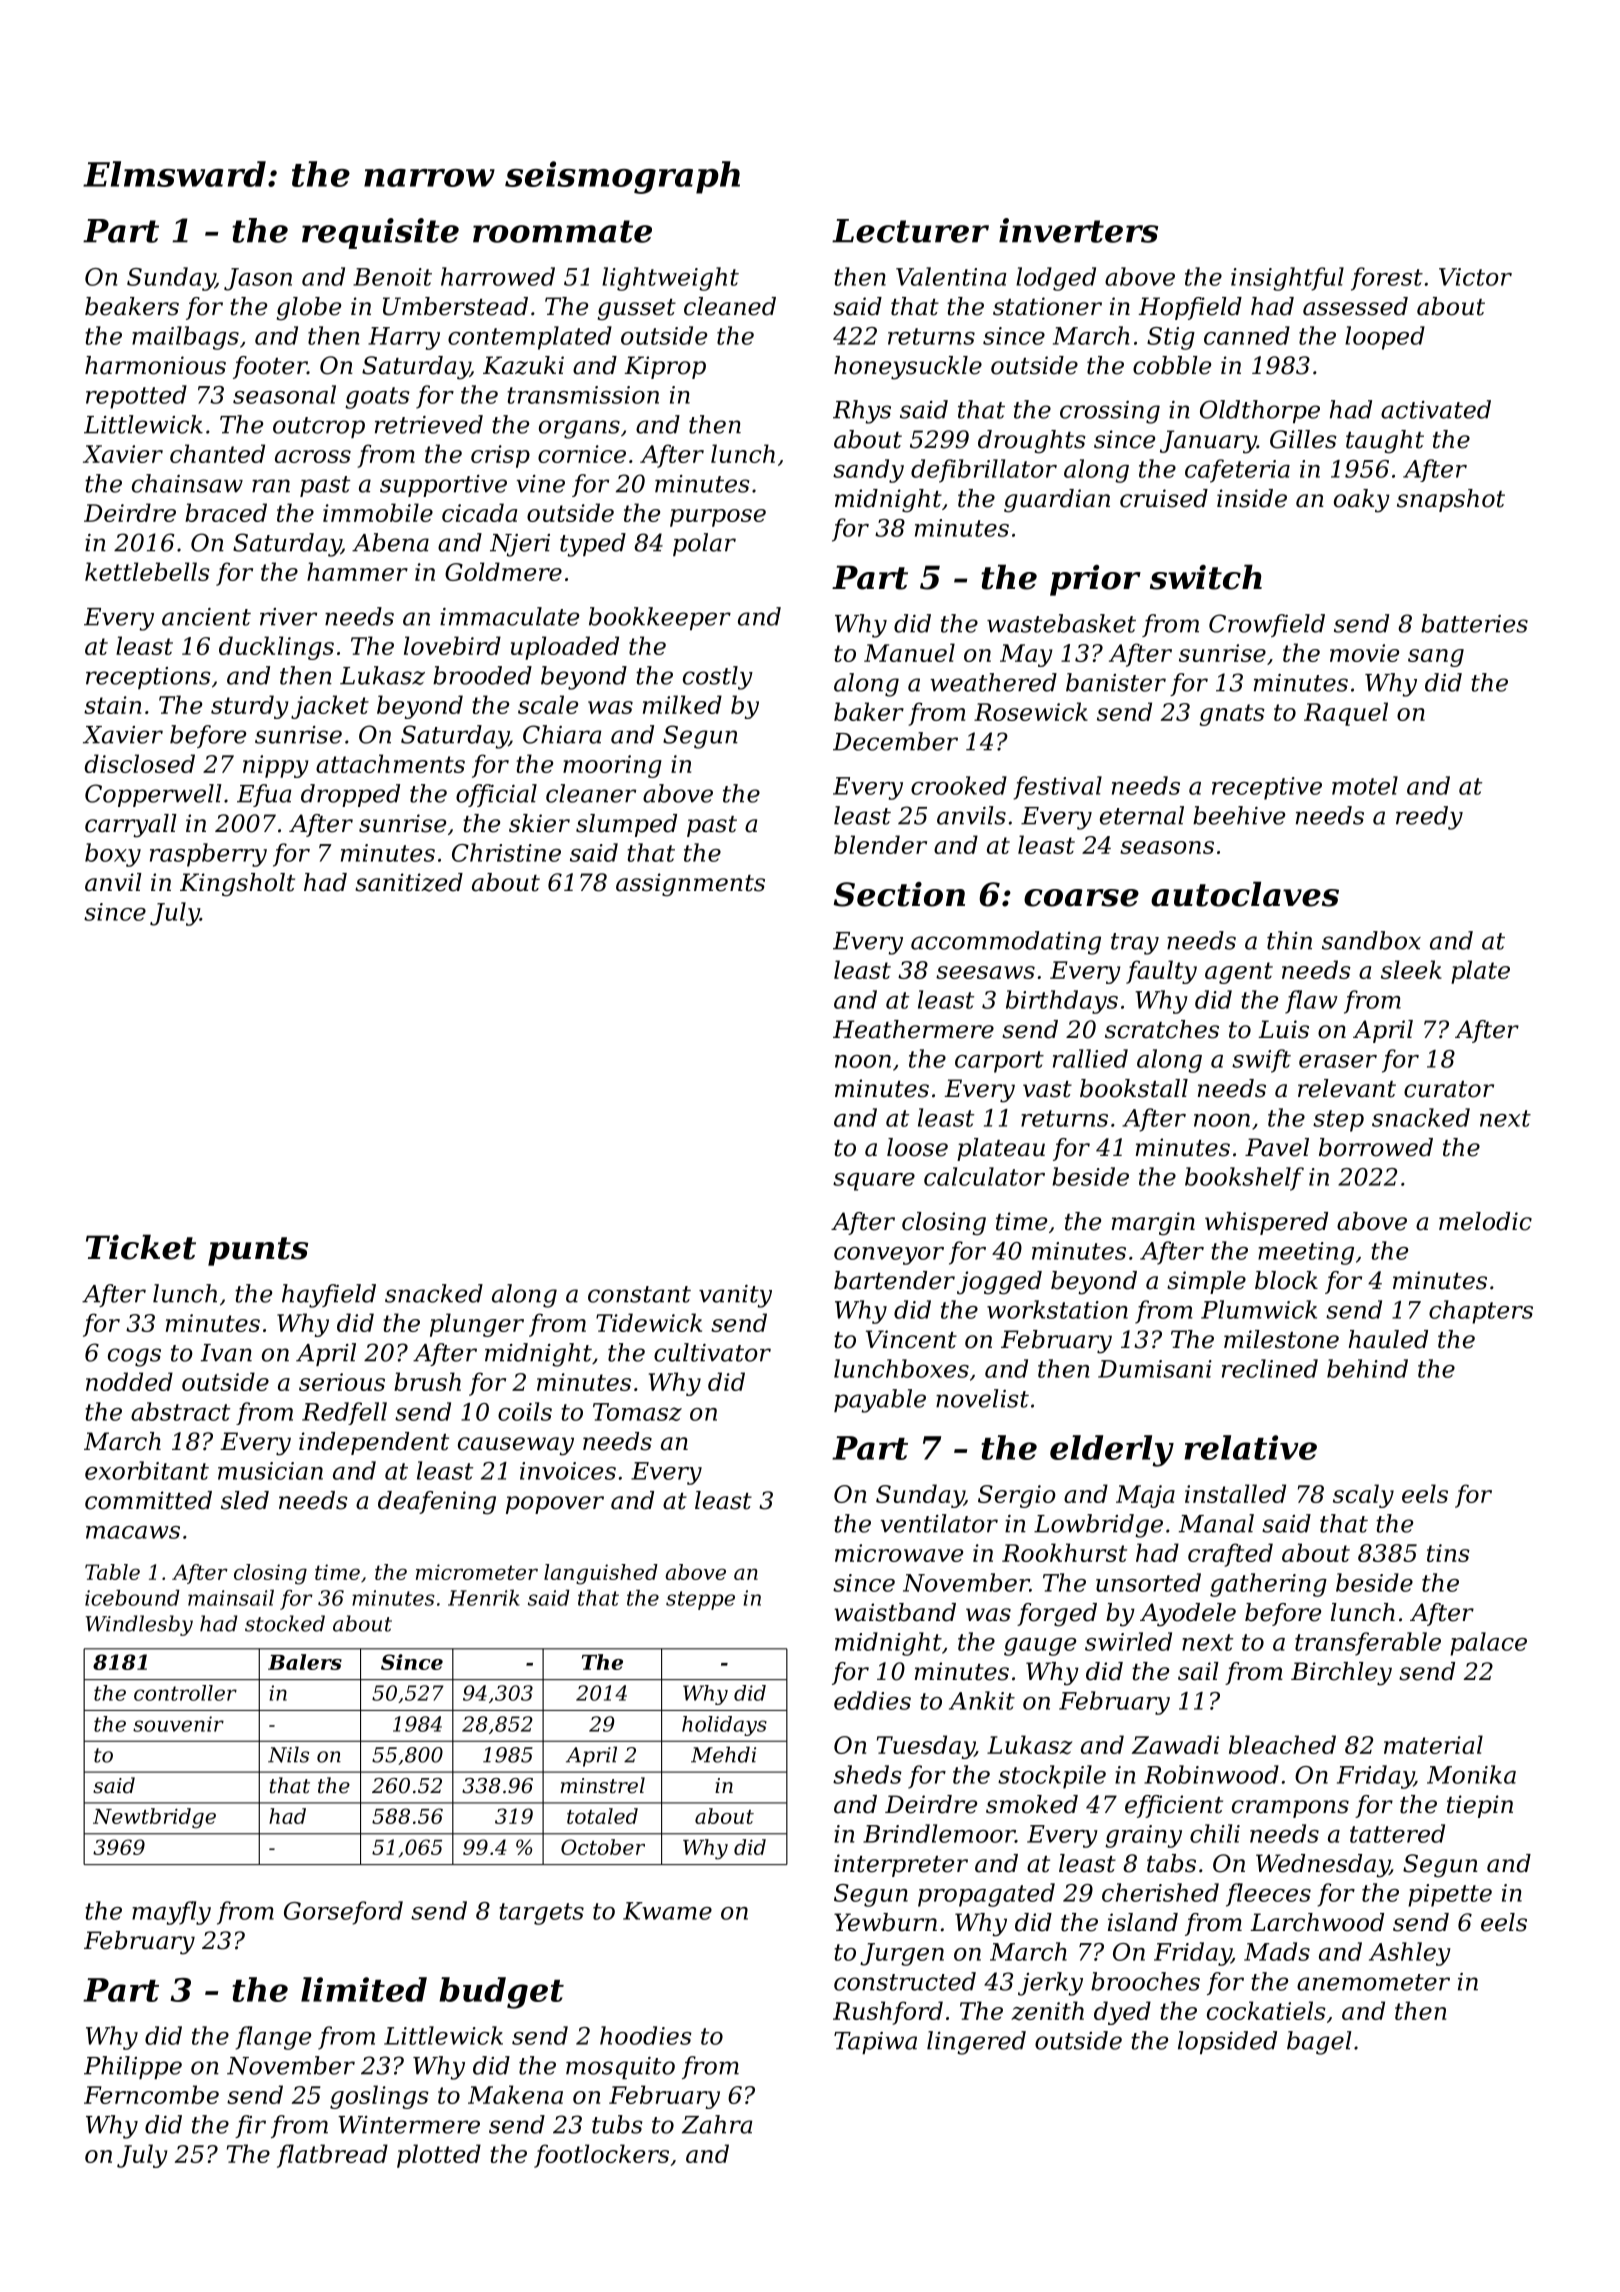 Image resolution: width=1620 pixels, height=2292 pixels. Describe the element at coordinates (379, 2097) in the screenshot. I see `goslings` at that location.
